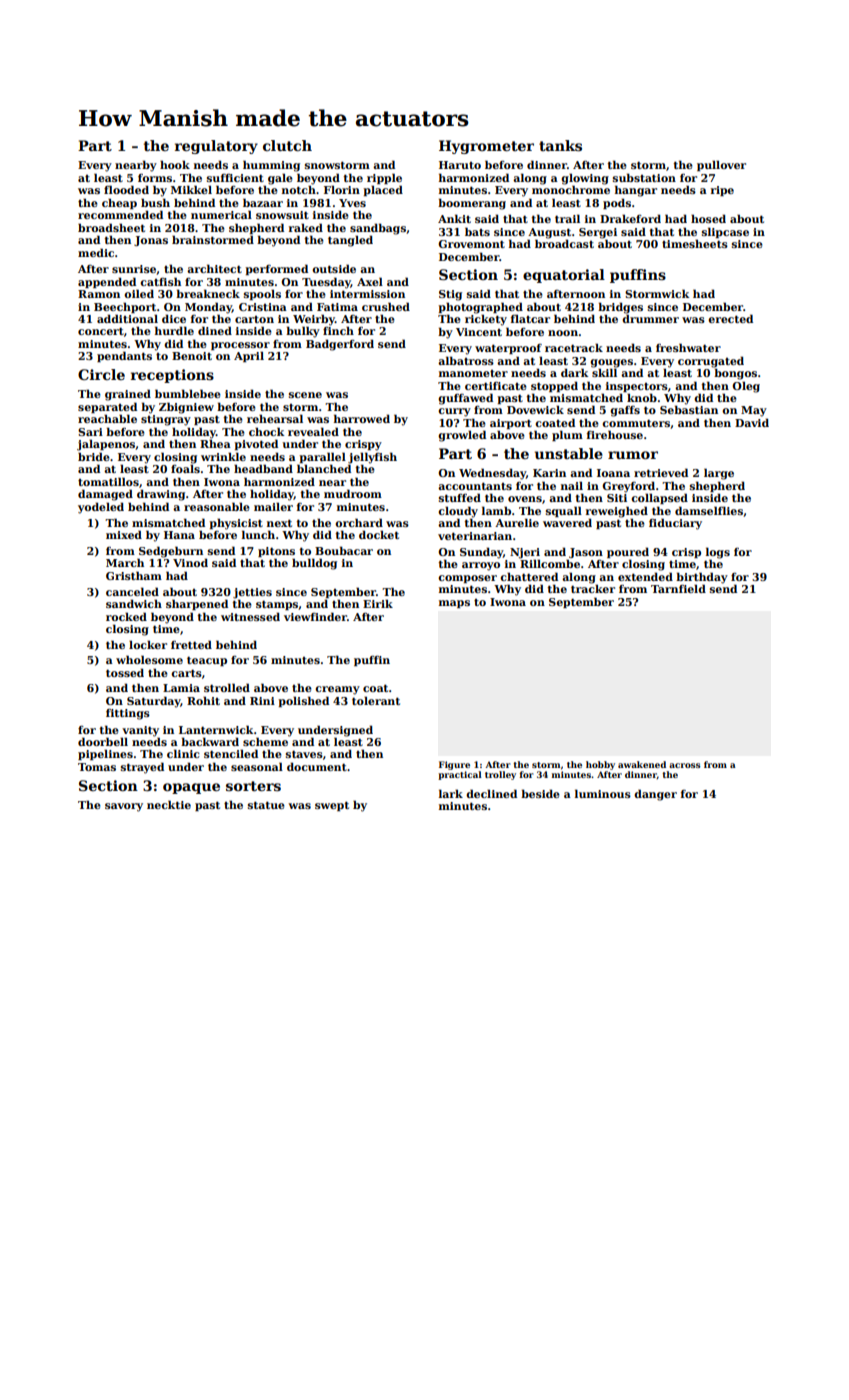  Describe the element at coordinates (148, 644) in the page. I see `locker` at that location.
